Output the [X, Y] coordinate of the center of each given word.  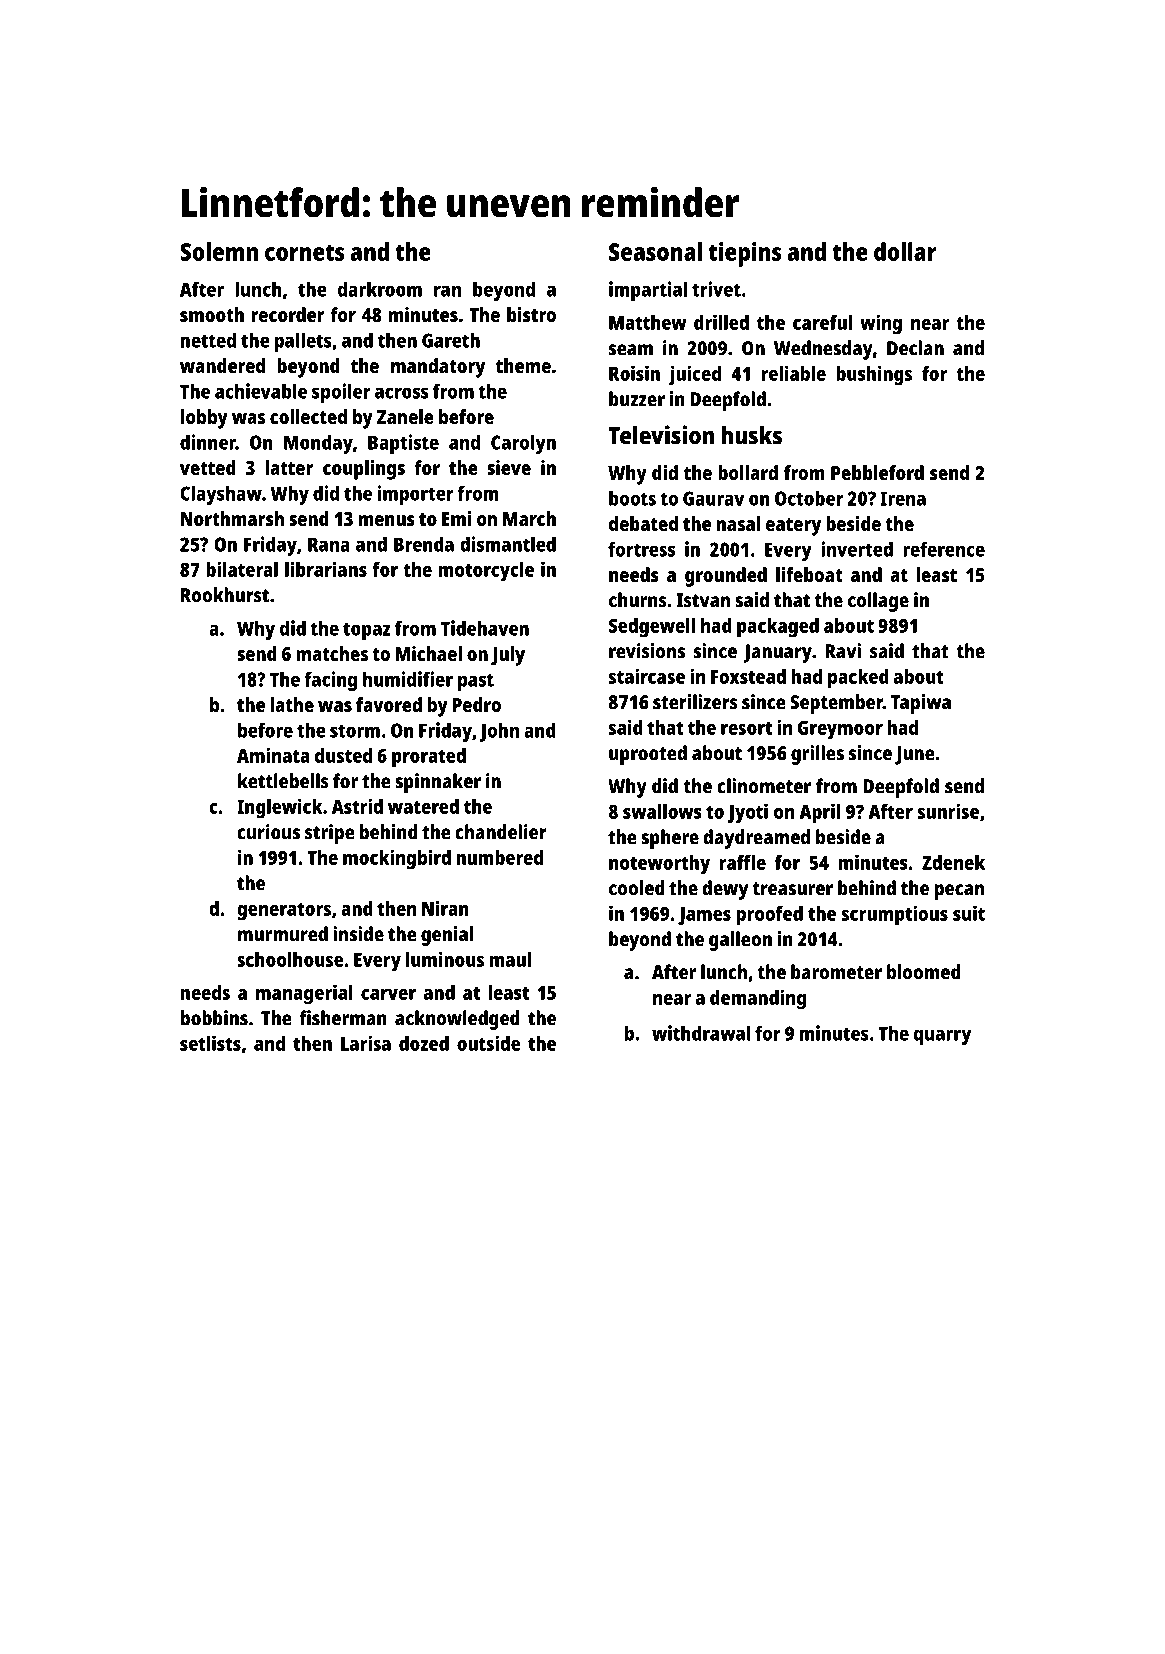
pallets [303, 342]
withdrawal [701, 1033]
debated [643, 523]
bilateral [242, 569]
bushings [874, 375]
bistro [531, 314]
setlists [210, 1043]
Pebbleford [877, 472]
